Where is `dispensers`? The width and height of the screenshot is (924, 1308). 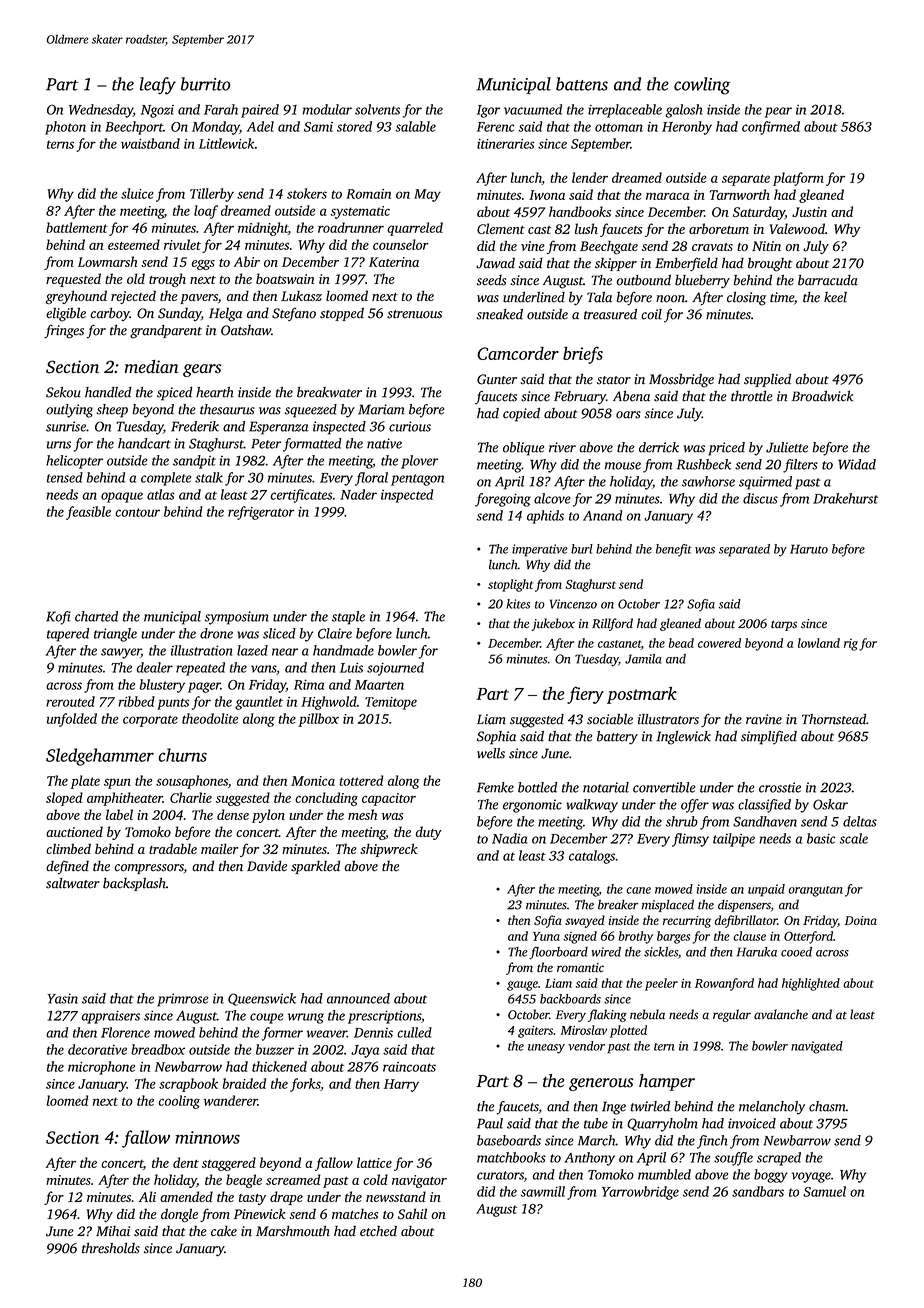
dispensers is located at coordinates (744, 905).
